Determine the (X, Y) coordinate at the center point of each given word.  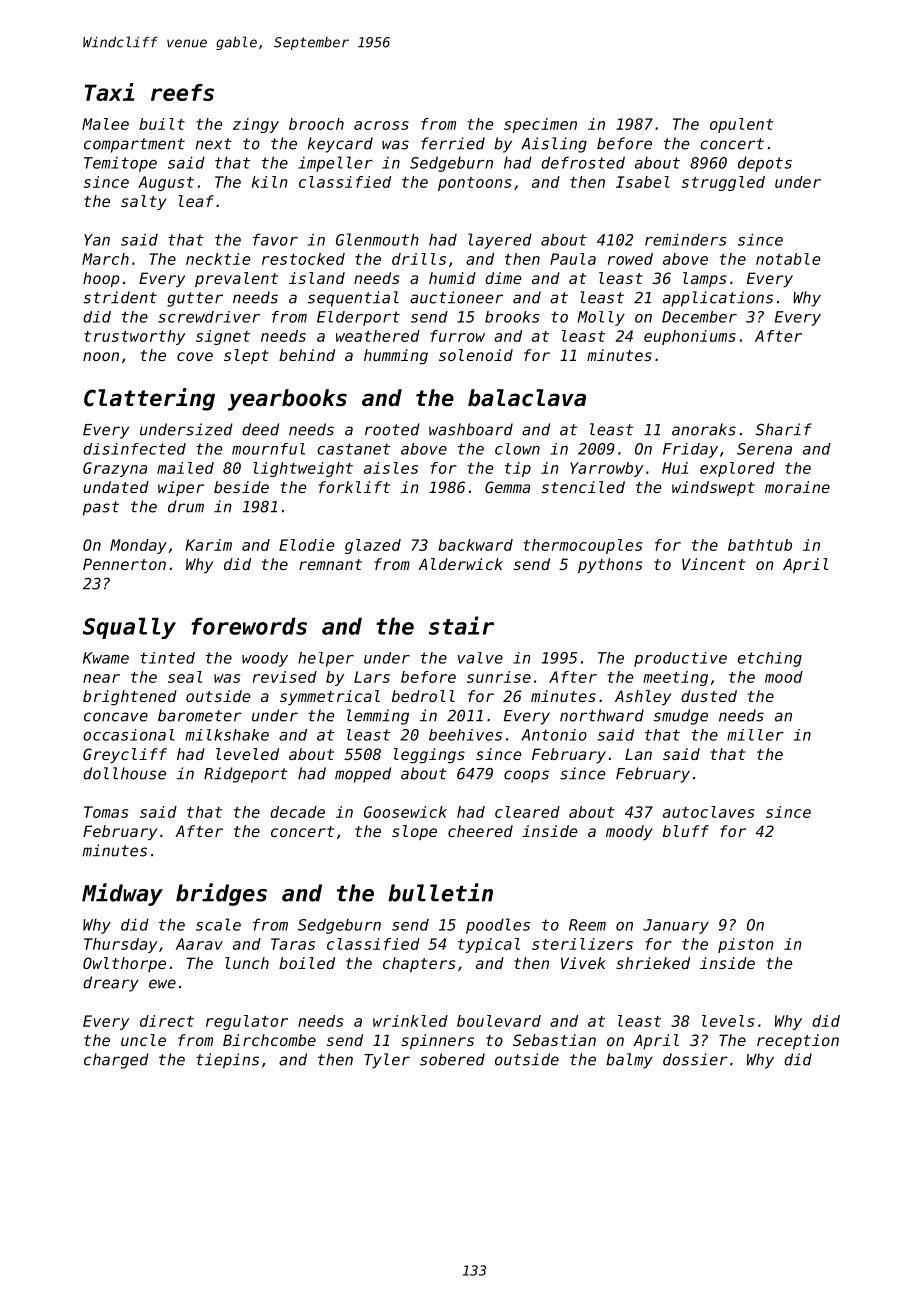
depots (765, 164)
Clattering (149, 399)
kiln (270, 182)
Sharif (784, 429)
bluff (686, 831)
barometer (200, 715)
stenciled (583, 487)
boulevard (499, 1021)
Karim (208, 545)
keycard (340, 145)
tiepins (227, 1061)
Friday (690, 450)
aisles (391, 468)
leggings (429, 756)
